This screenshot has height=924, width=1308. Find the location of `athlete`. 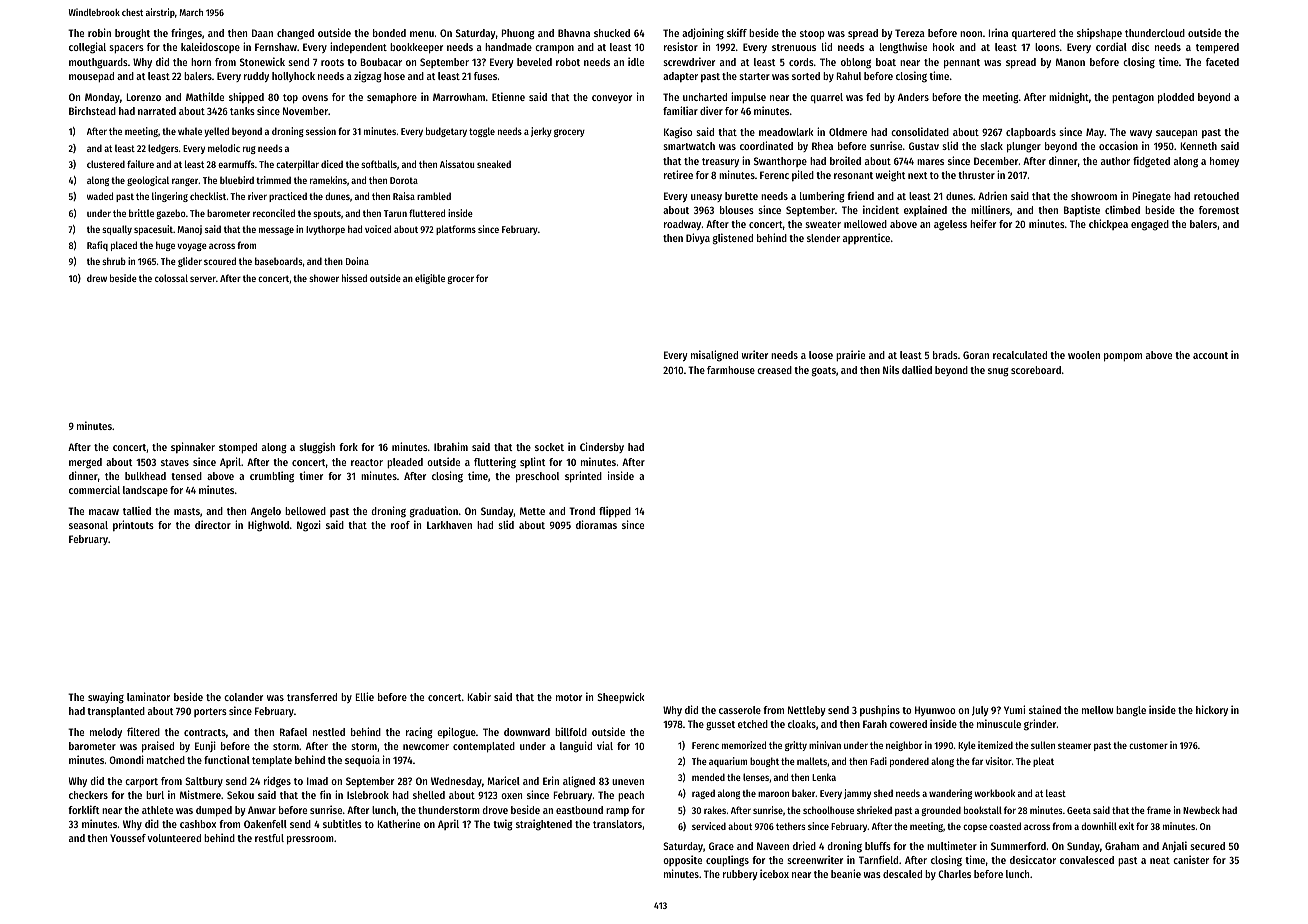

athlete is located at coordinates (157, 810).
